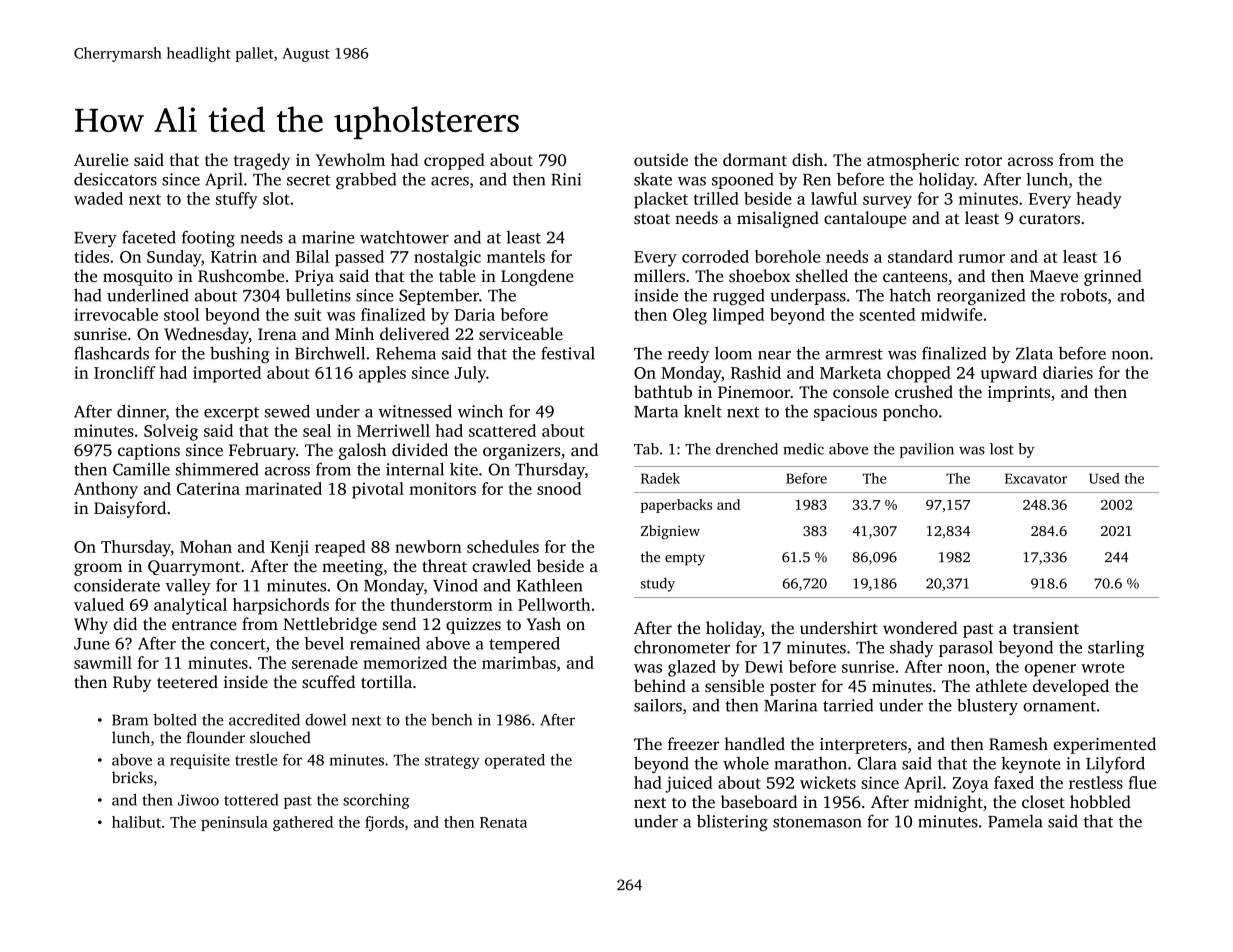 Image resolution: width=1233 pixels, height=952 pixels. Describe the element at coordinates (115, 179) in the screenshot. I see `desiccators` at that location.
